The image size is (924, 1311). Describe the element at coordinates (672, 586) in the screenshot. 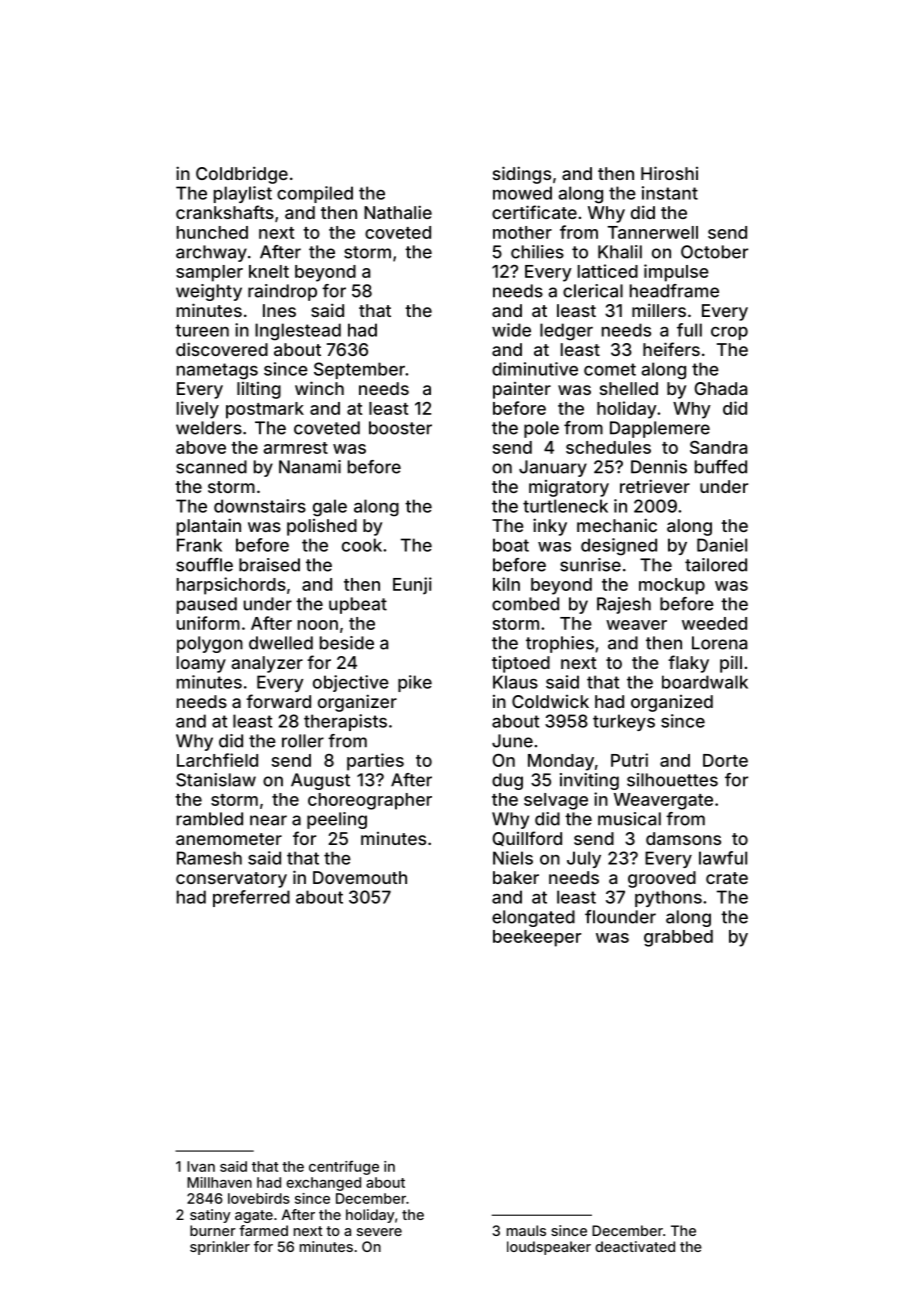

I see `mockup` at that location.
